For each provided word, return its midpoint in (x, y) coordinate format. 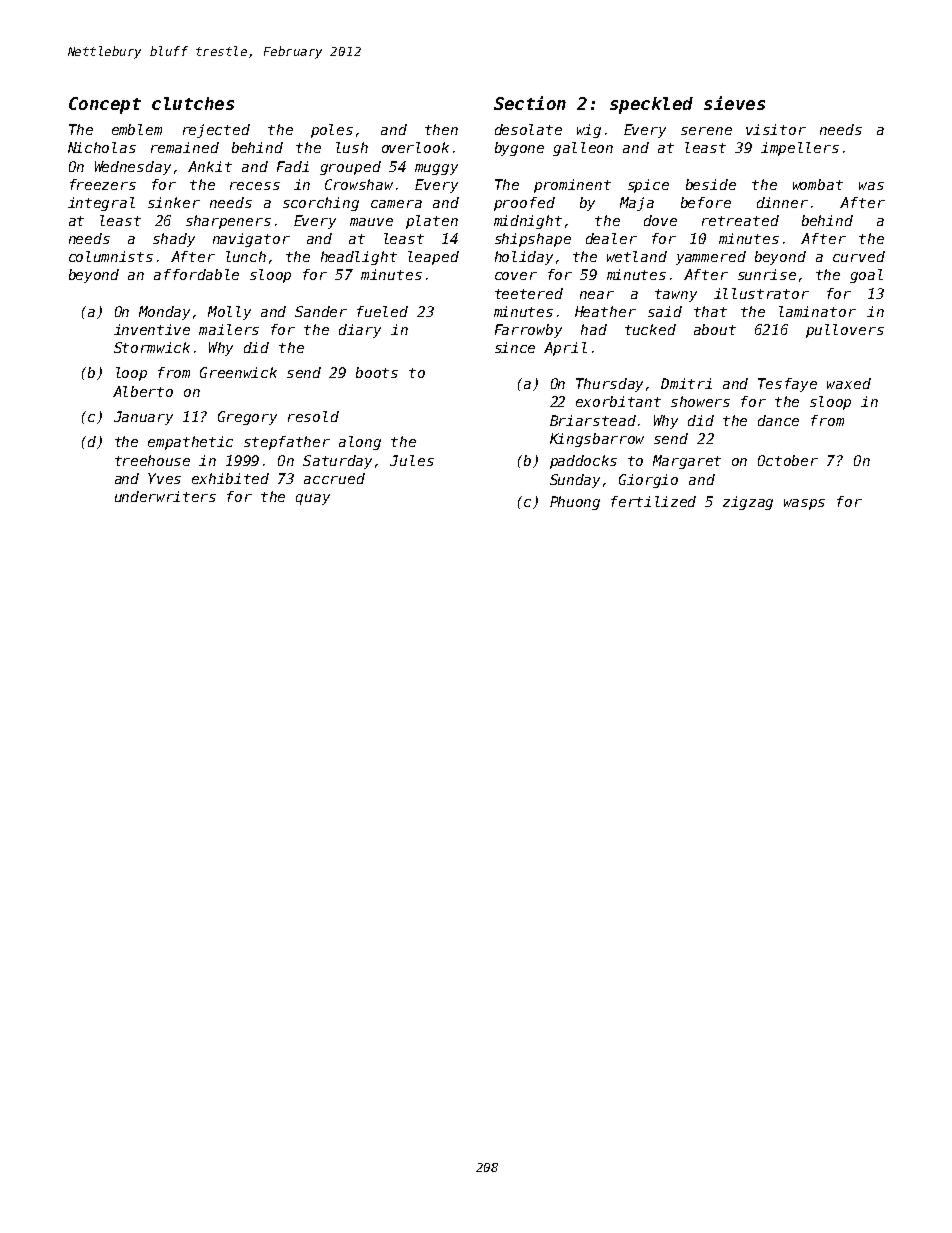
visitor (776, 129)
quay (313, 499)
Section (530, 103)
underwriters (165, 496)
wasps (804, 504)
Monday (164, 313)
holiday (524, 258)
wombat (818, 184)
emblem (137, 129)
